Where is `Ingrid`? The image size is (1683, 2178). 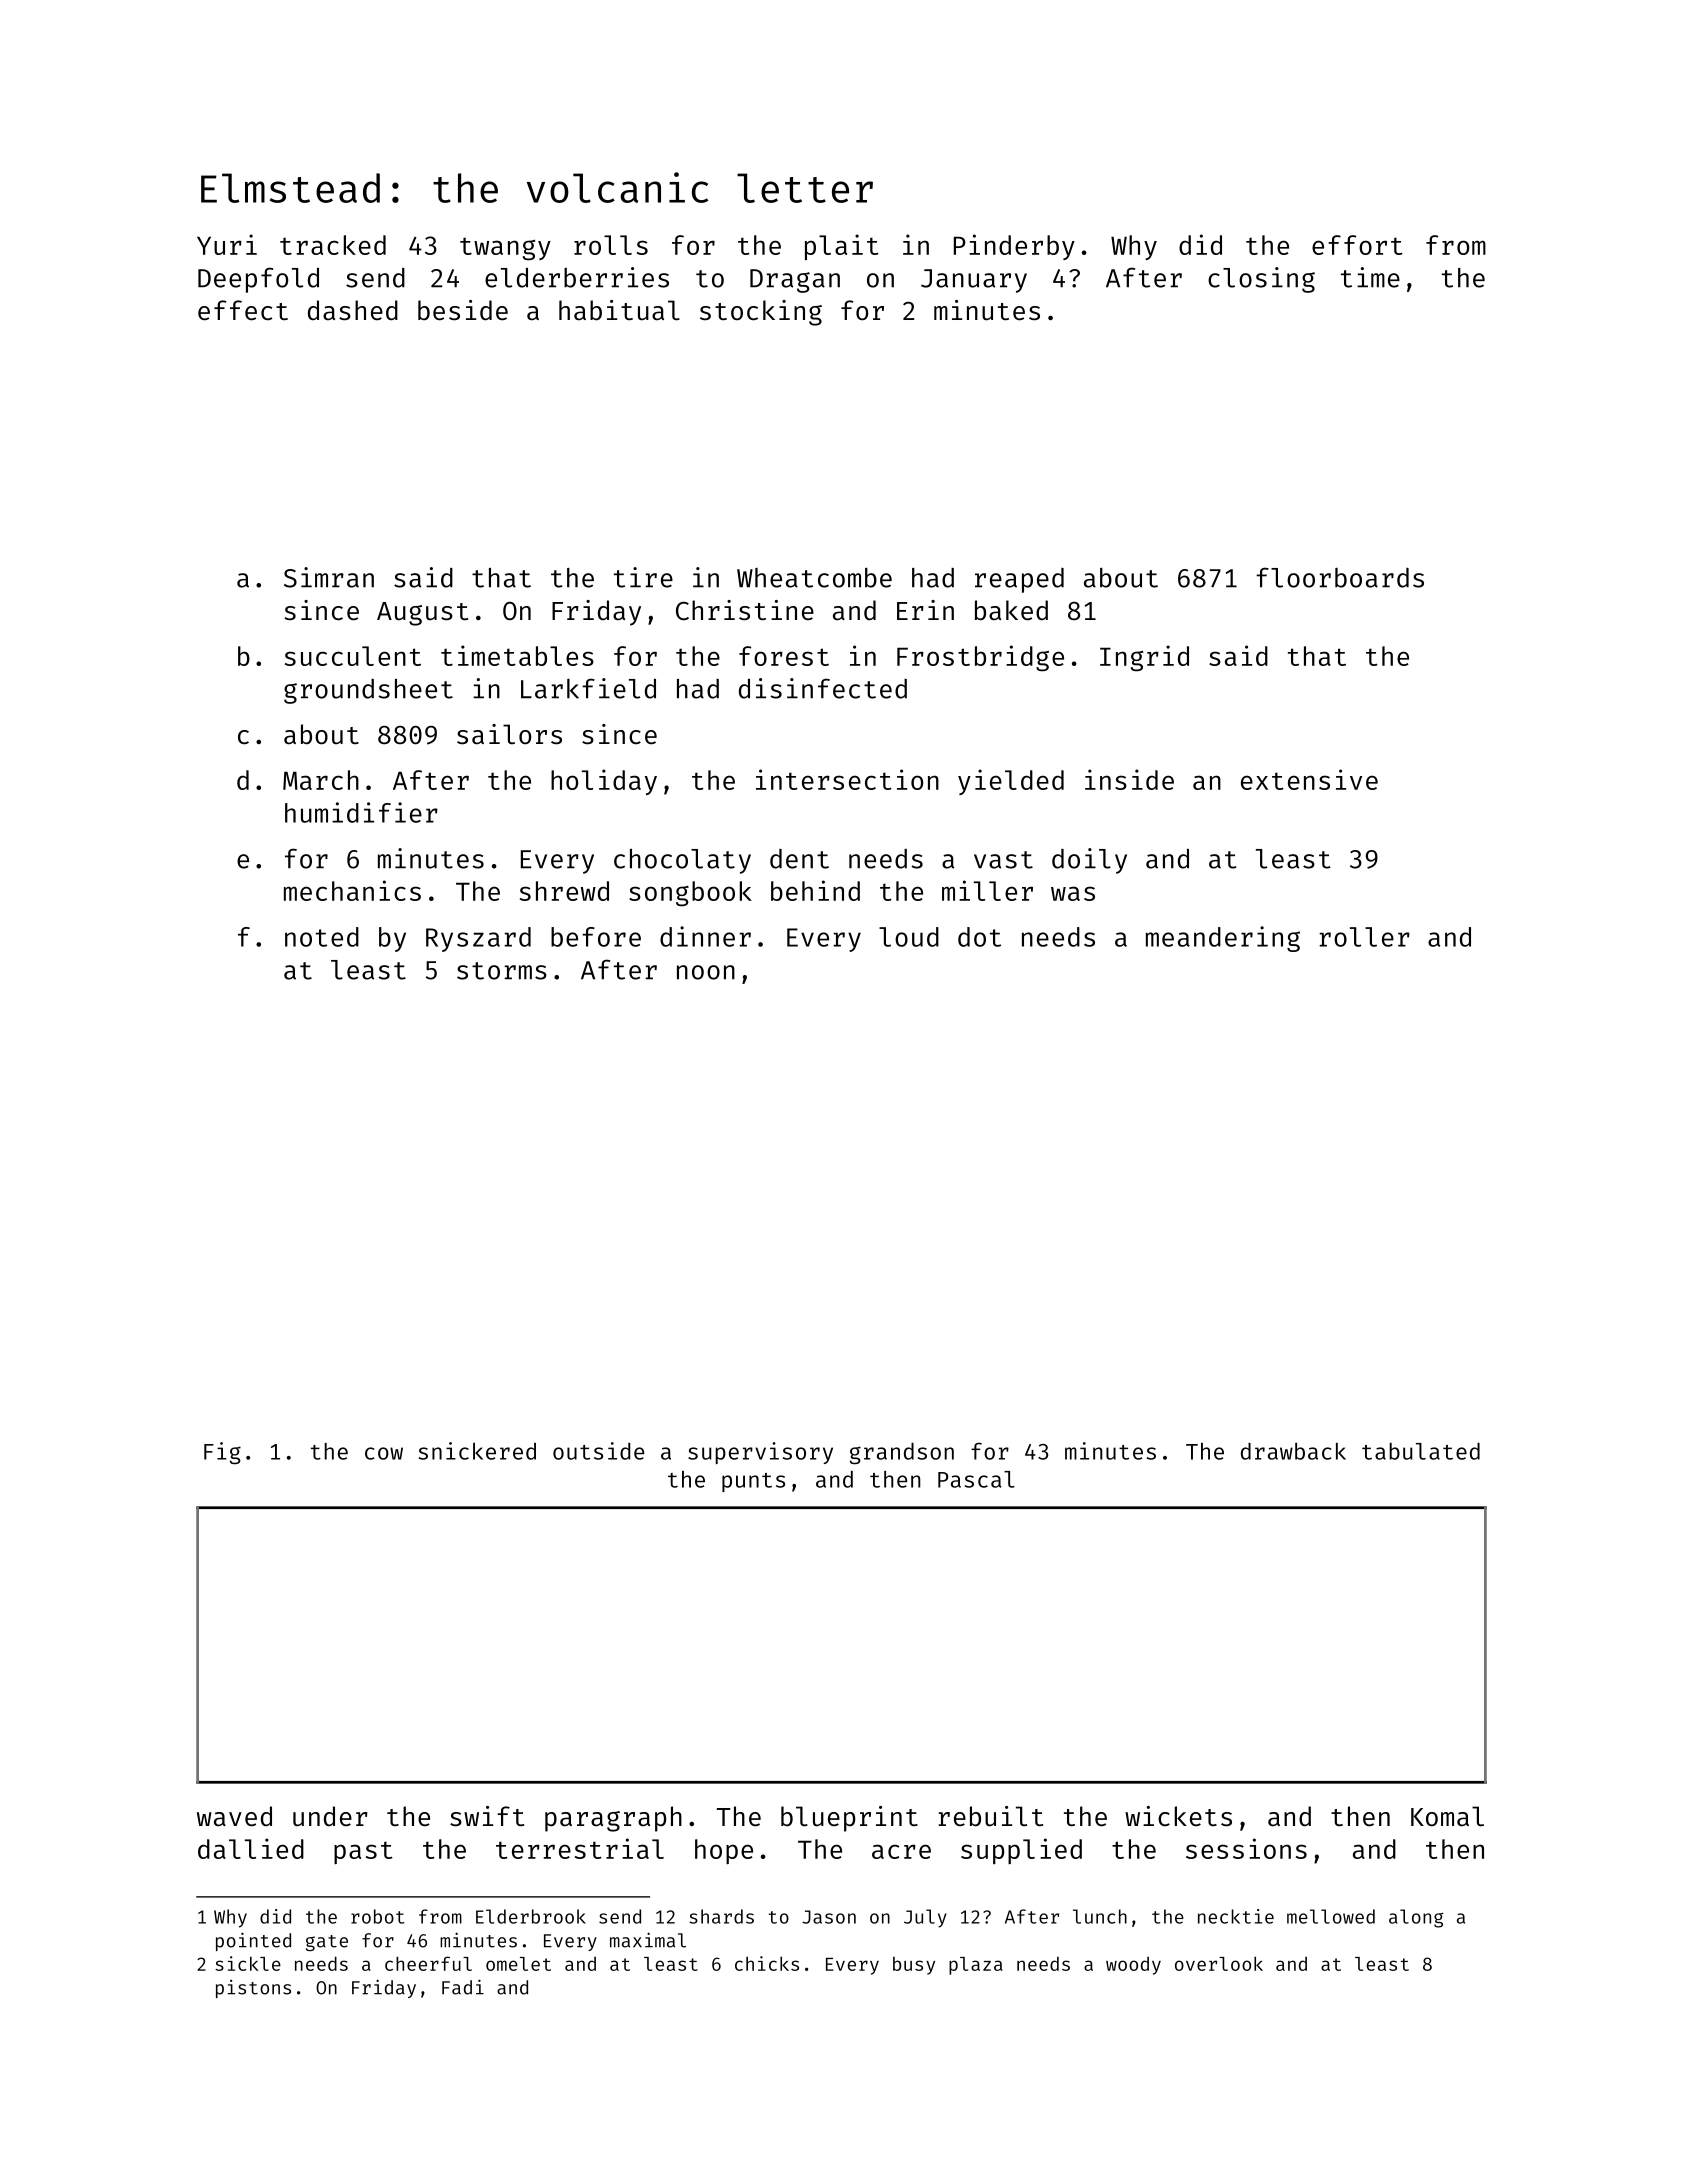
Ingrid is located at coordinates (1144, 658).
